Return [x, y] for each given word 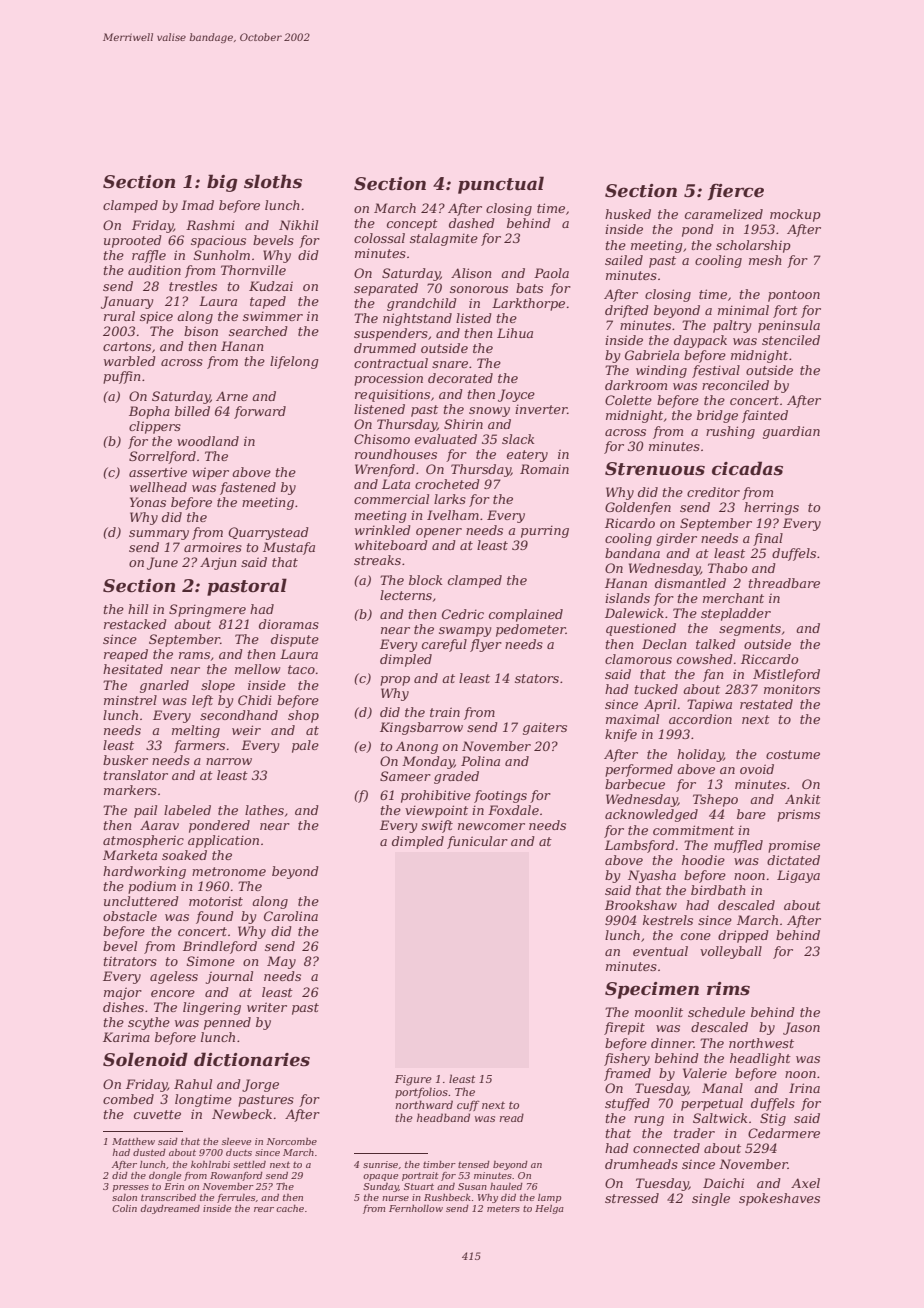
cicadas [747, 468]
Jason [801, 1028]
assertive [158, 472]
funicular [477, 842]
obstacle [130, 916]
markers [130, 790]
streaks [377, 560]
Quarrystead [268, 533]
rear [264, 1209]
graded [456, 777]
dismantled [690, 583]
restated [766, 704]
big [222, 183]
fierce [736, 192]
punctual [501, 185]
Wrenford [385, 470]
